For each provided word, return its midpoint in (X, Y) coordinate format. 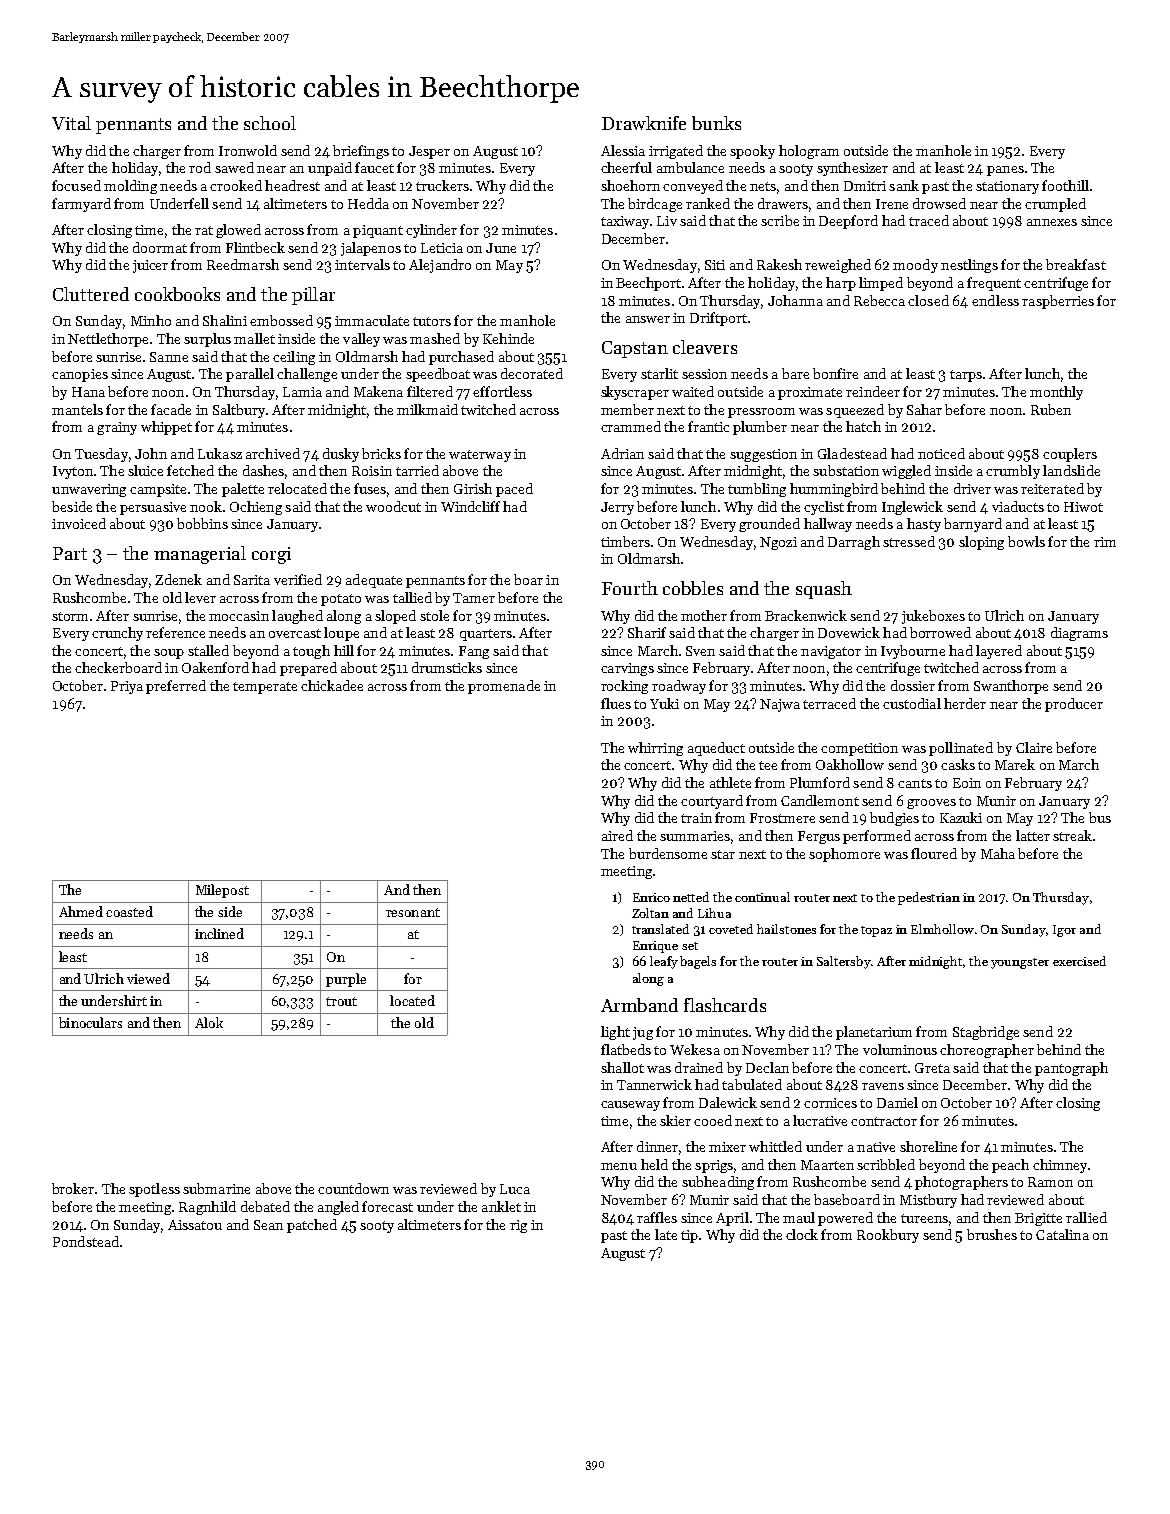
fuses (370, 488)
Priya (127, 687)
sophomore (844, 855)
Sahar (924, 409)
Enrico (651, 897)
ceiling (294, 358)
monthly (1056, 393)
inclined (219, 933)
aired (617, 835)
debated (265, 1206)
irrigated (676, 152)
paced (514, 490)
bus (1100, 817)
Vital (71, 123)
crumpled (1055, 205)
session (704, 374)
